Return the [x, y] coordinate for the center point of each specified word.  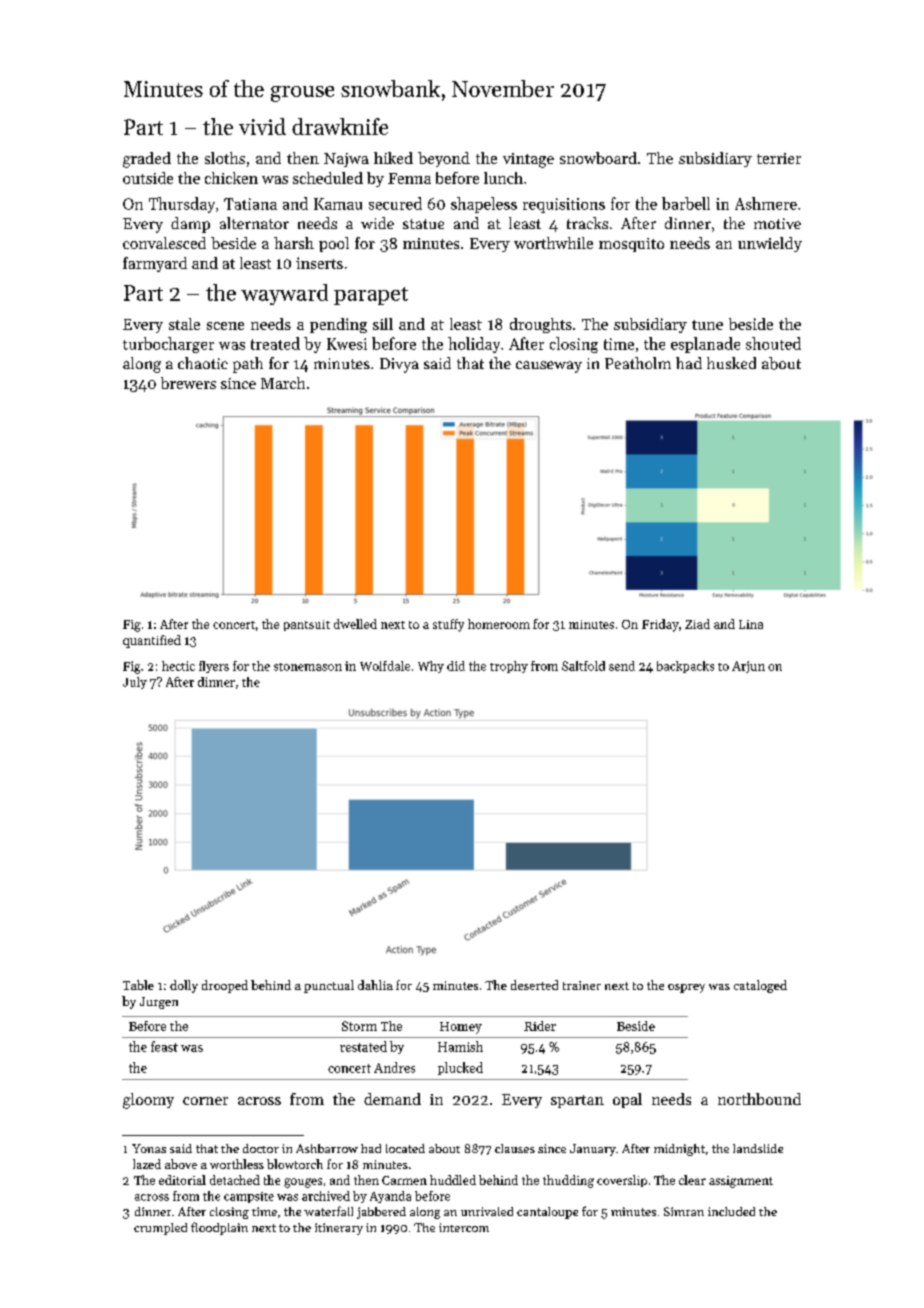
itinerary [339, 1229]
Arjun [748, 667]
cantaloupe [547, 1213]
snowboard [598, 158]
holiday [474, 345]
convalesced [164, 243]
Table [138, 985]
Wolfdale [385, 666]
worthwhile [553, 243]
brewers [188, 383]
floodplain [219, 1228]
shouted [773, 343]
